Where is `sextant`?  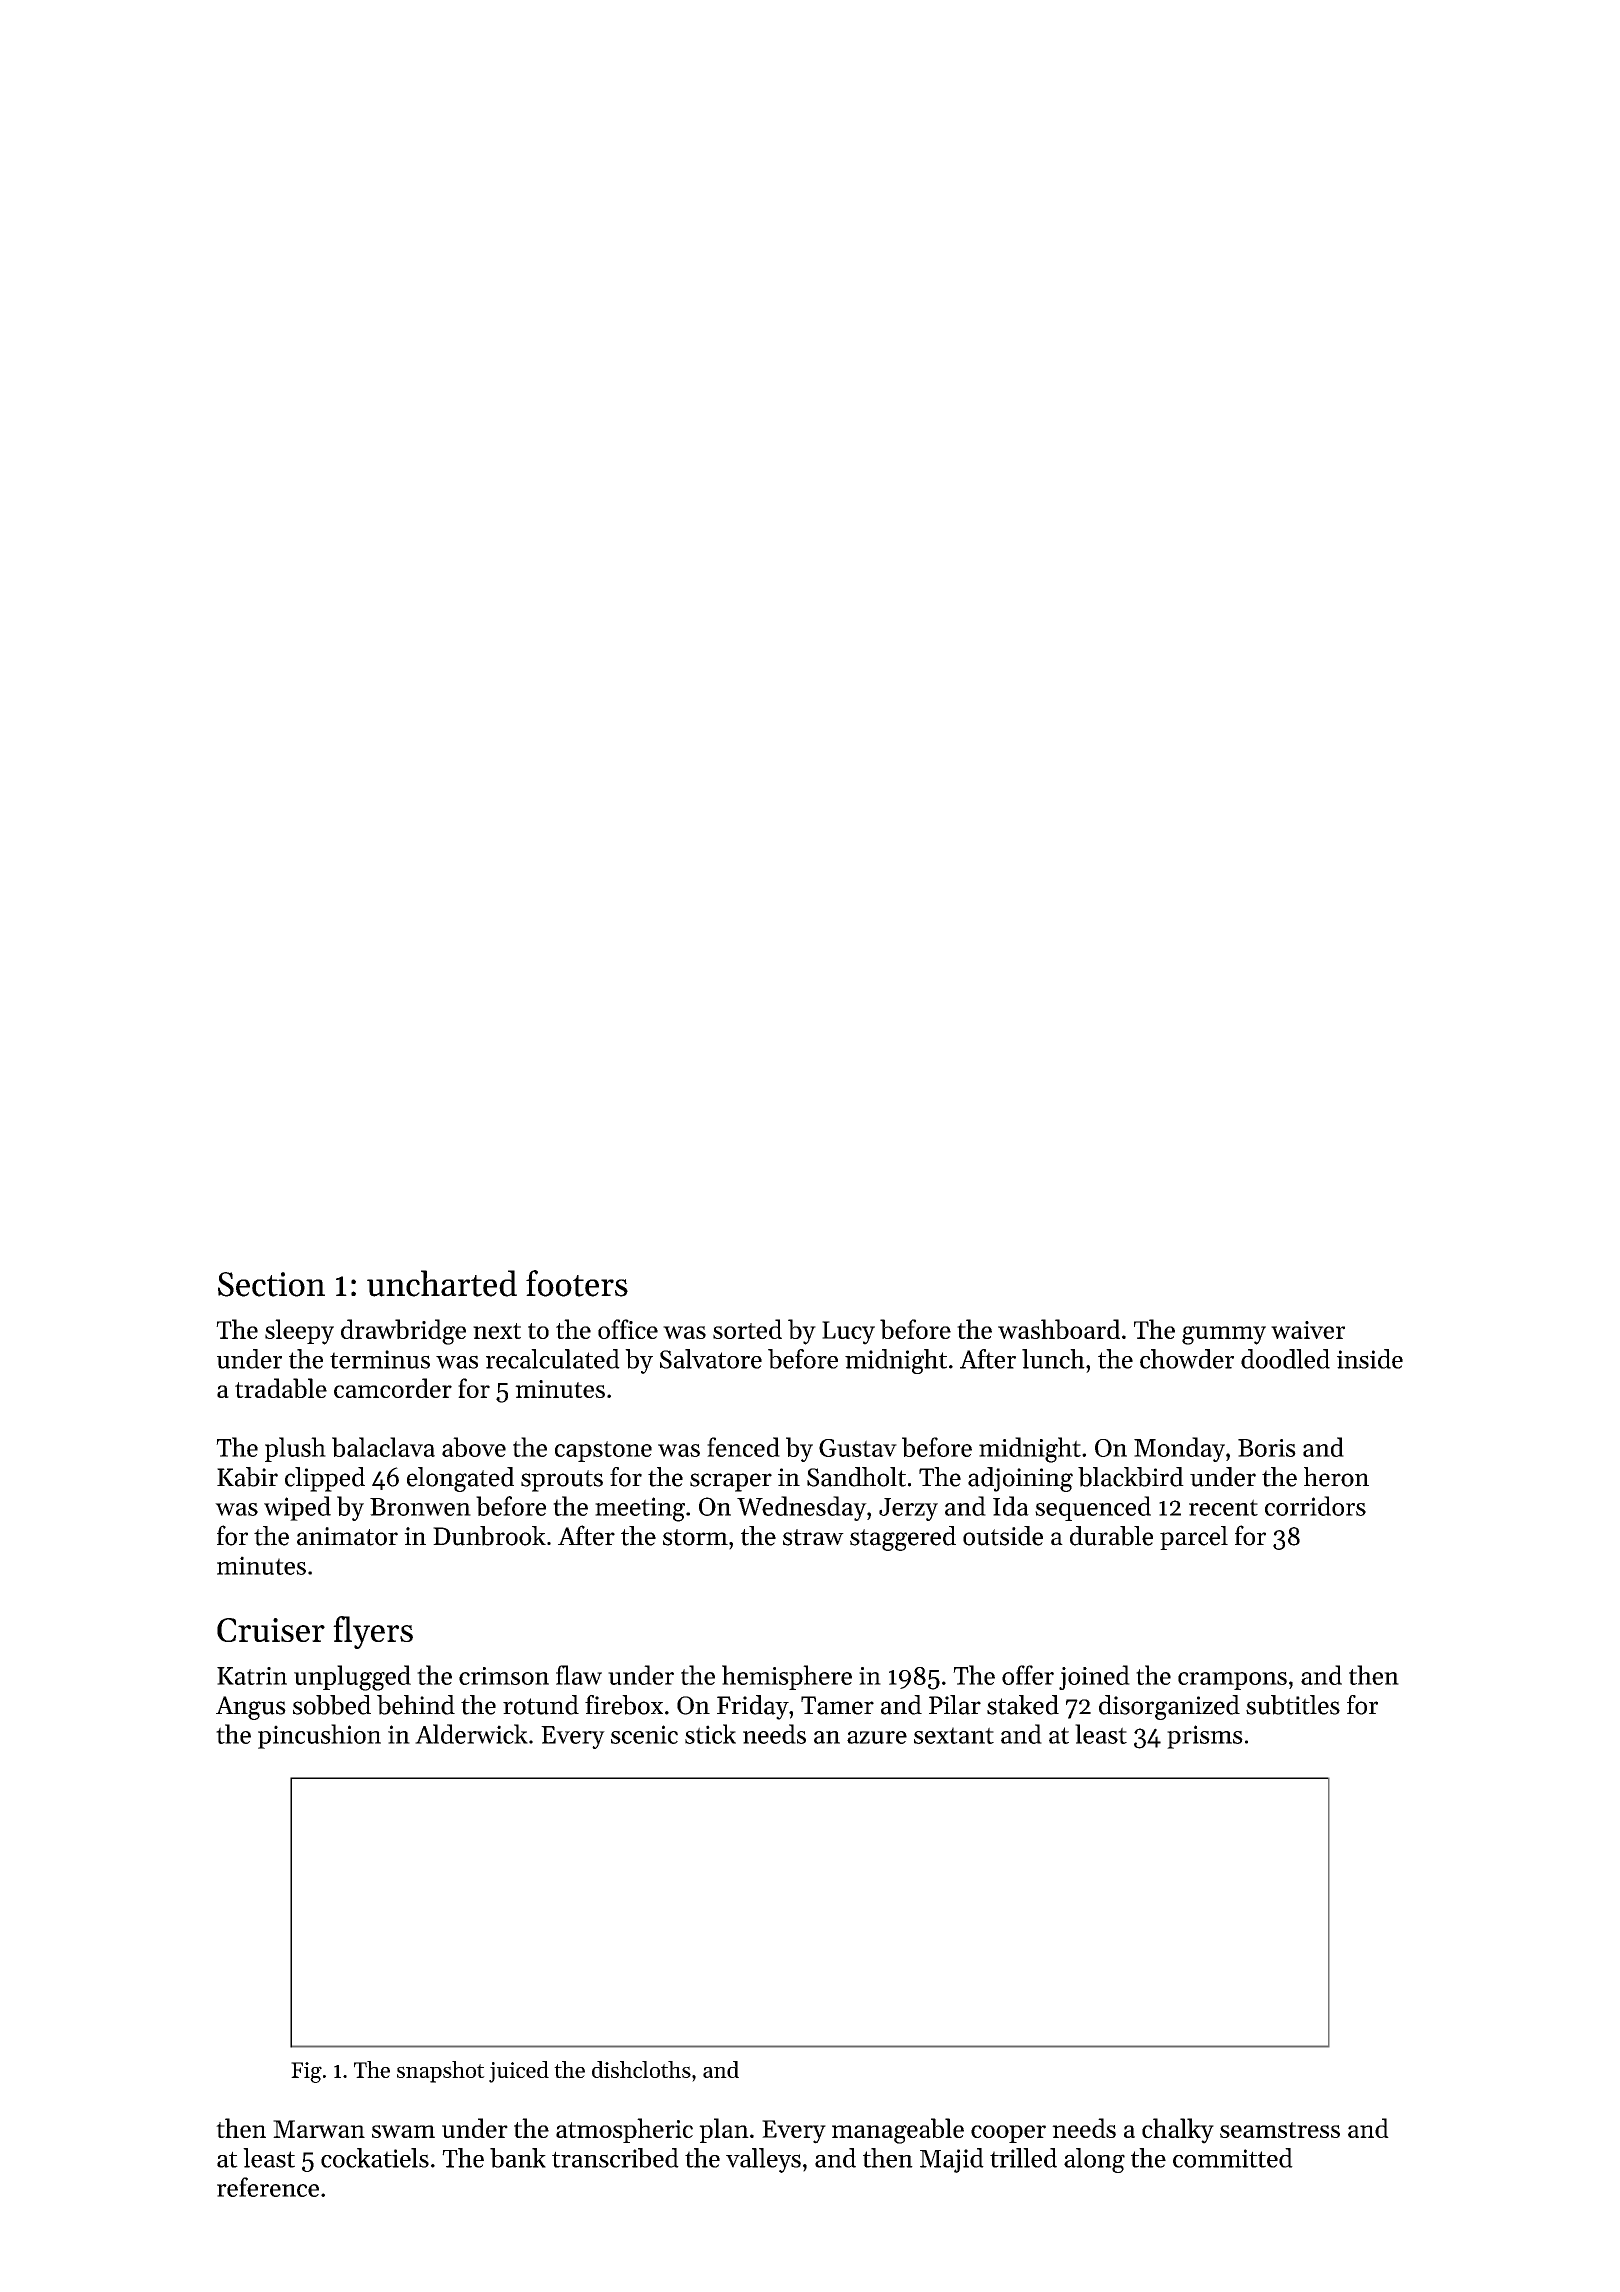
sextant is located at coordinates (954, 1735).
